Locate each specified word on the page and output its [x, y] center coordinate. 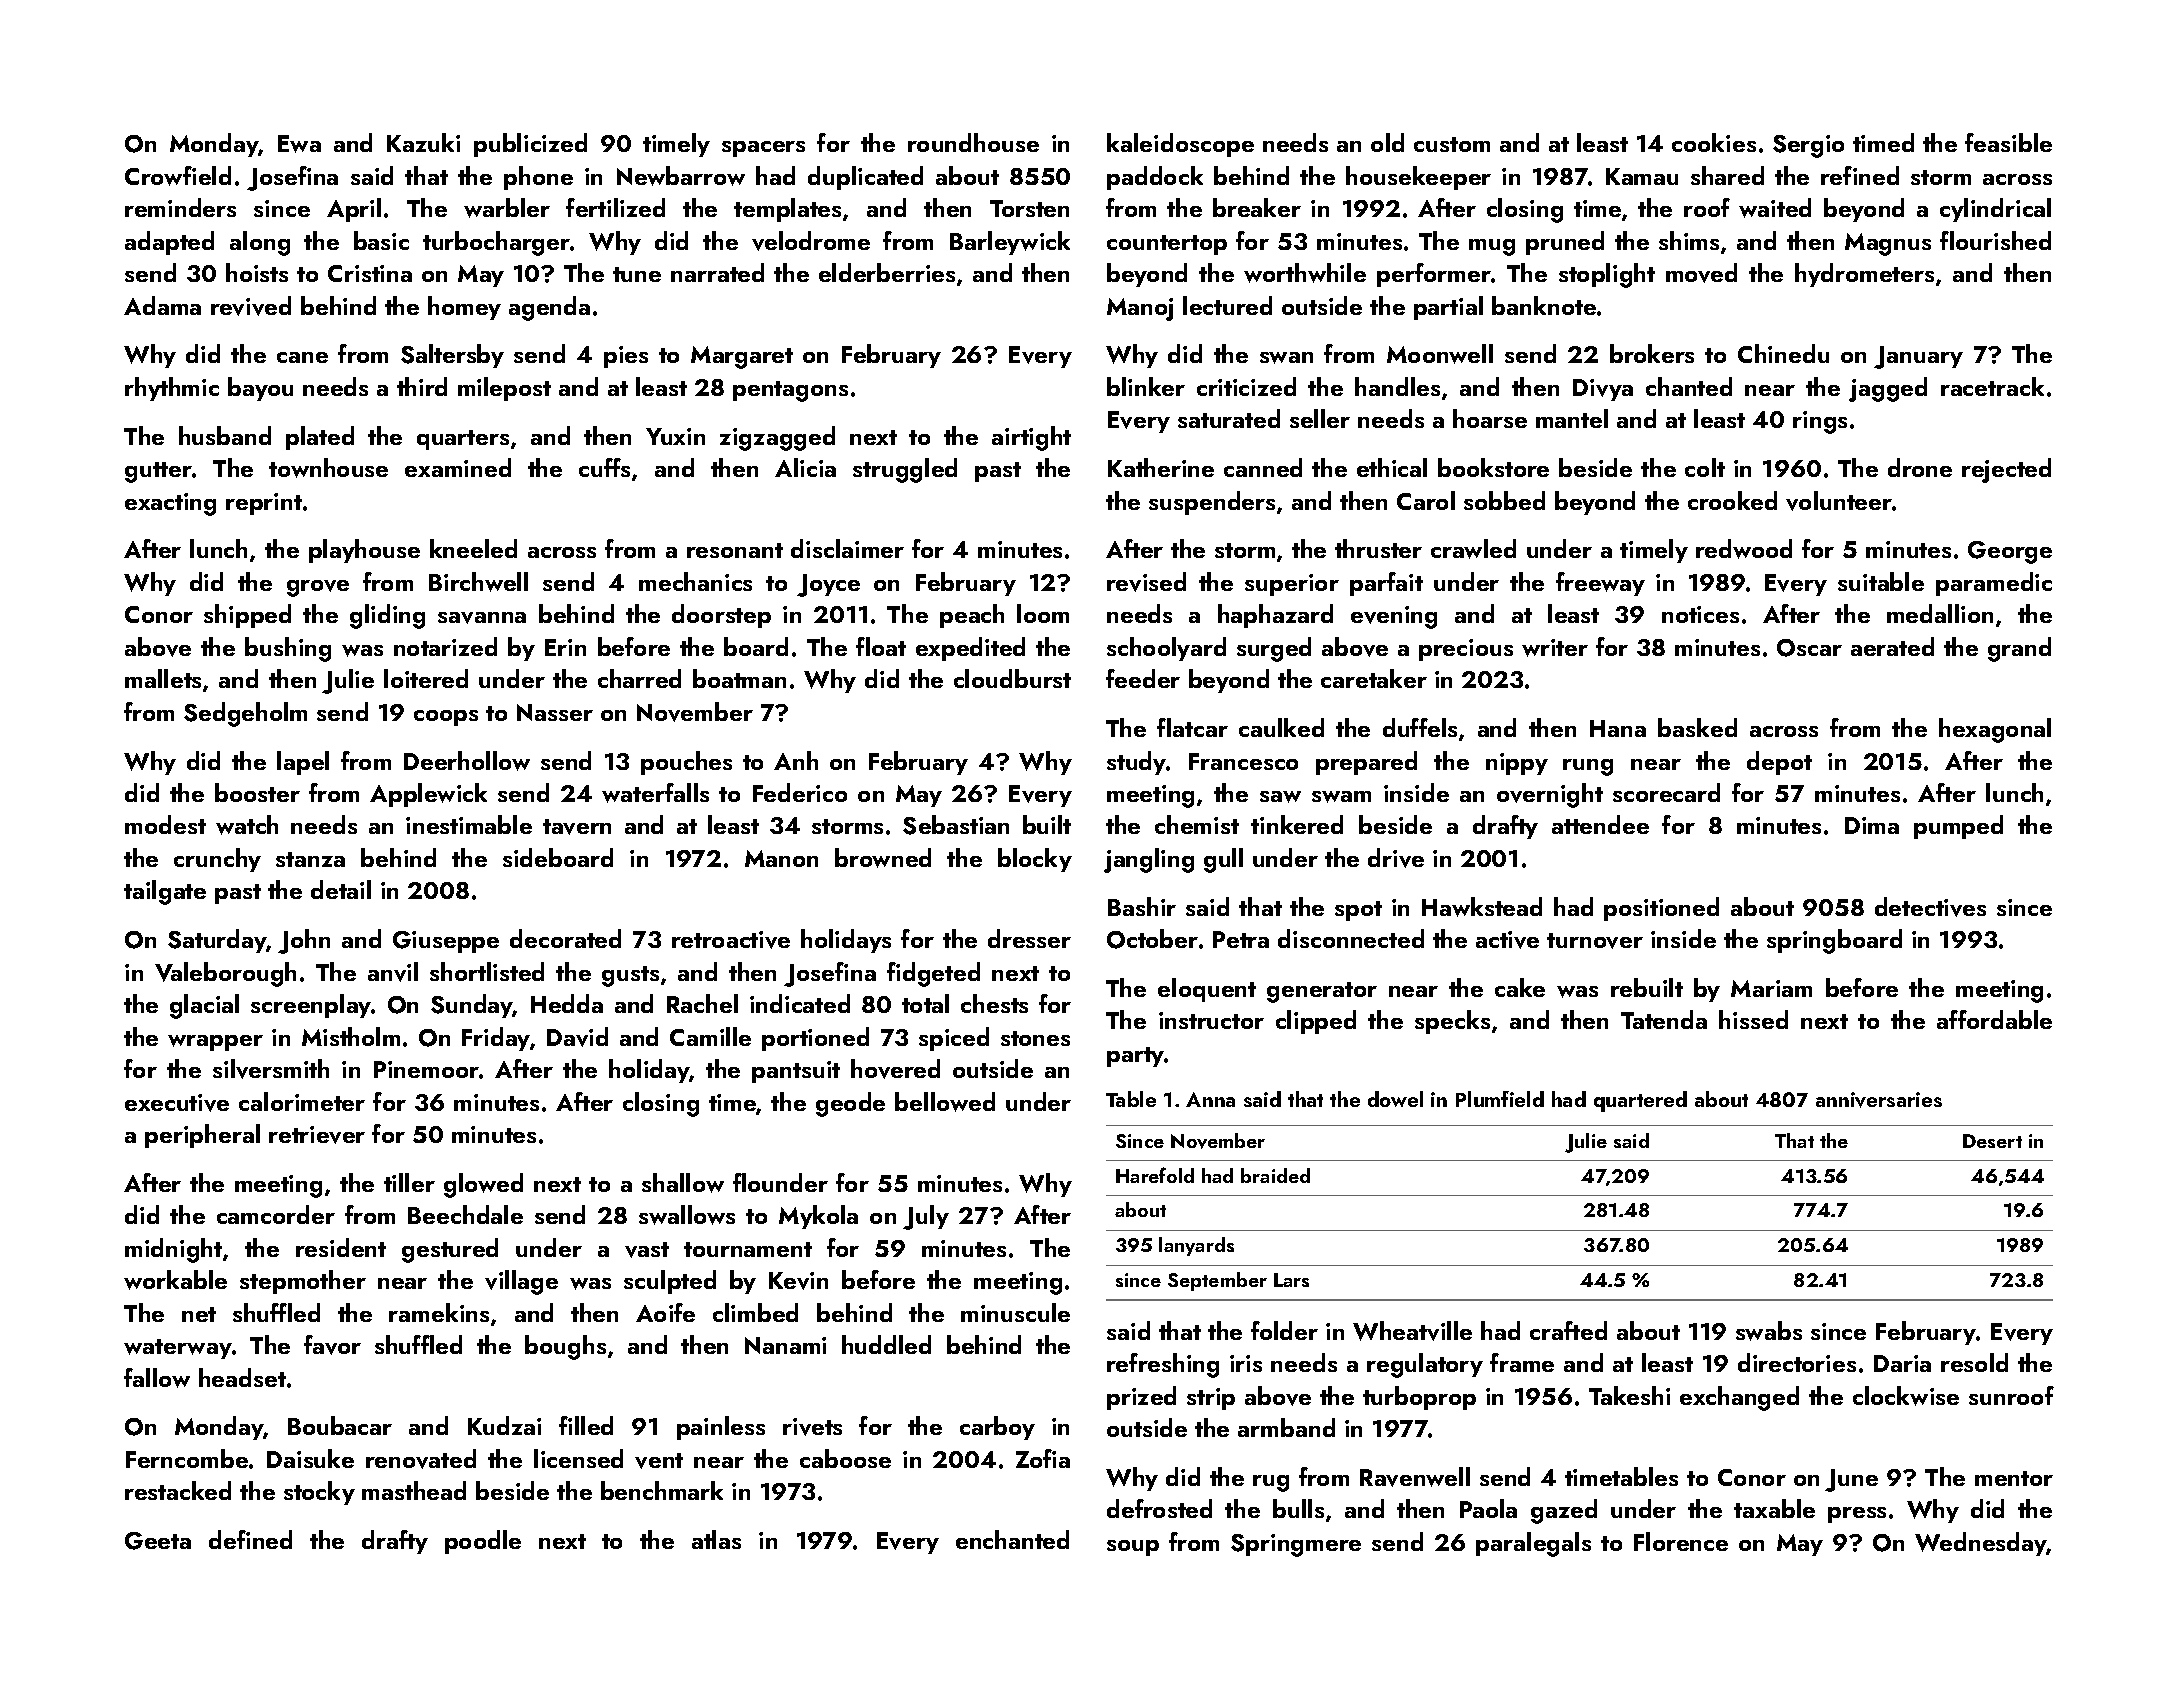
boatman [739, 678]
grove [318, 588]
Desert [1992, 1141]
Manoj [1140, 309]
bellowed [945, 1102]
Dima [1872, 825]
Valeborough [225, 974]
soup [1133, 1548]
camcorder [276, 1214]
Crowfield [178, 176]
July [926, 1217]
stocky [319, 1493]
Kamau [1642, 176]
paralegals [1533, 1544]
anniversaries [1879, 1100]
